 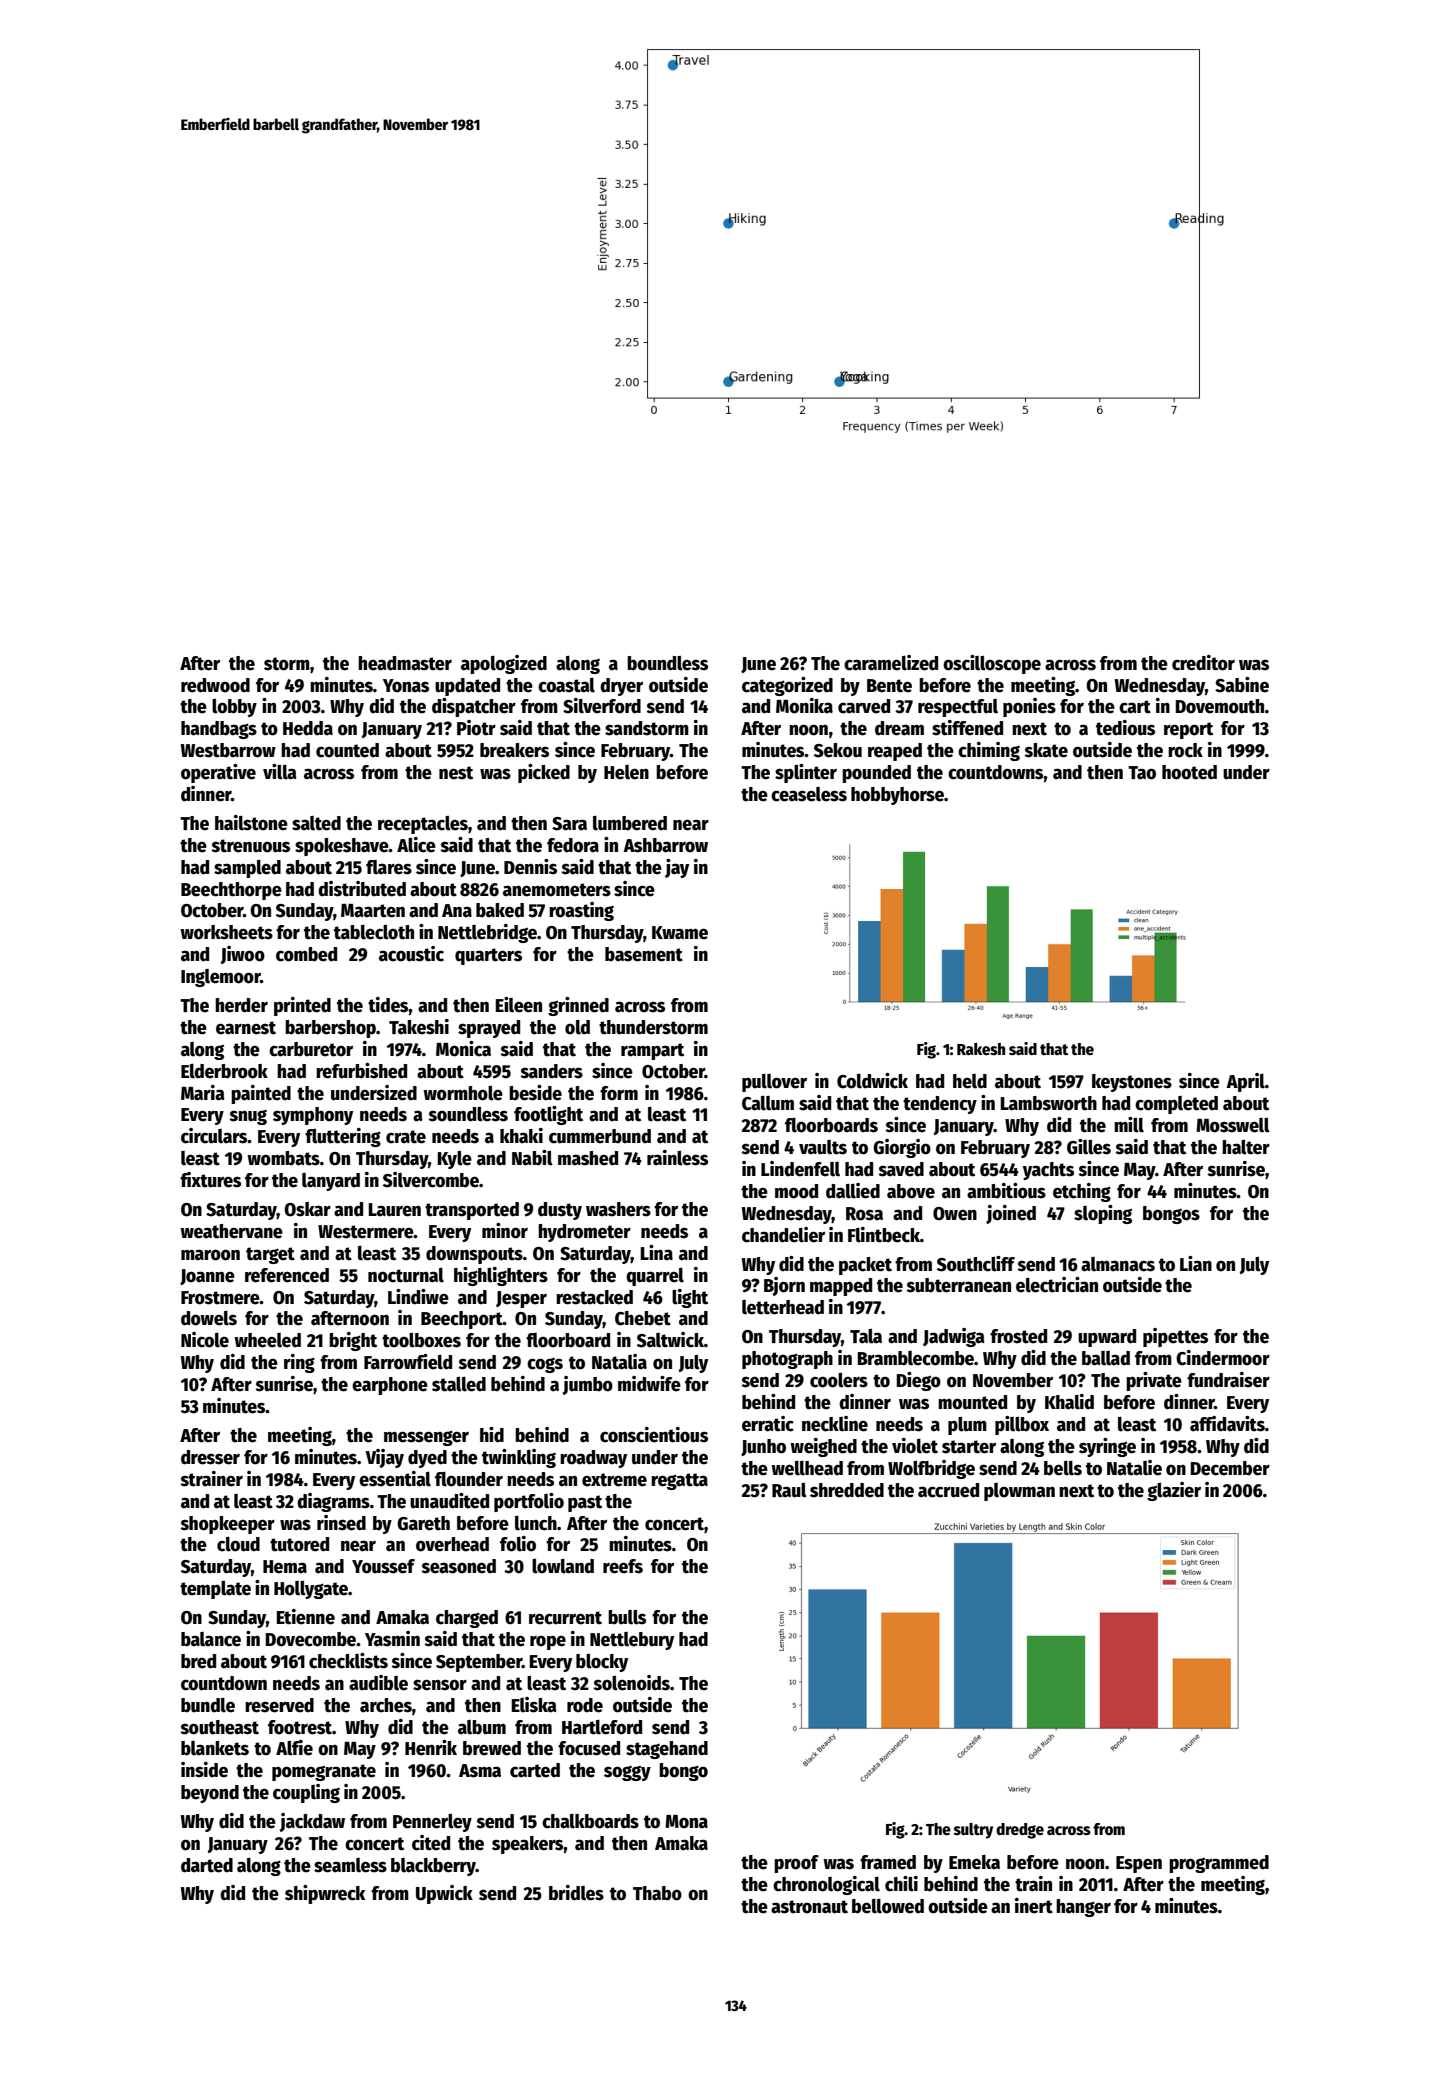 I want to click on bellowed, so click(x=888, y=1906).
